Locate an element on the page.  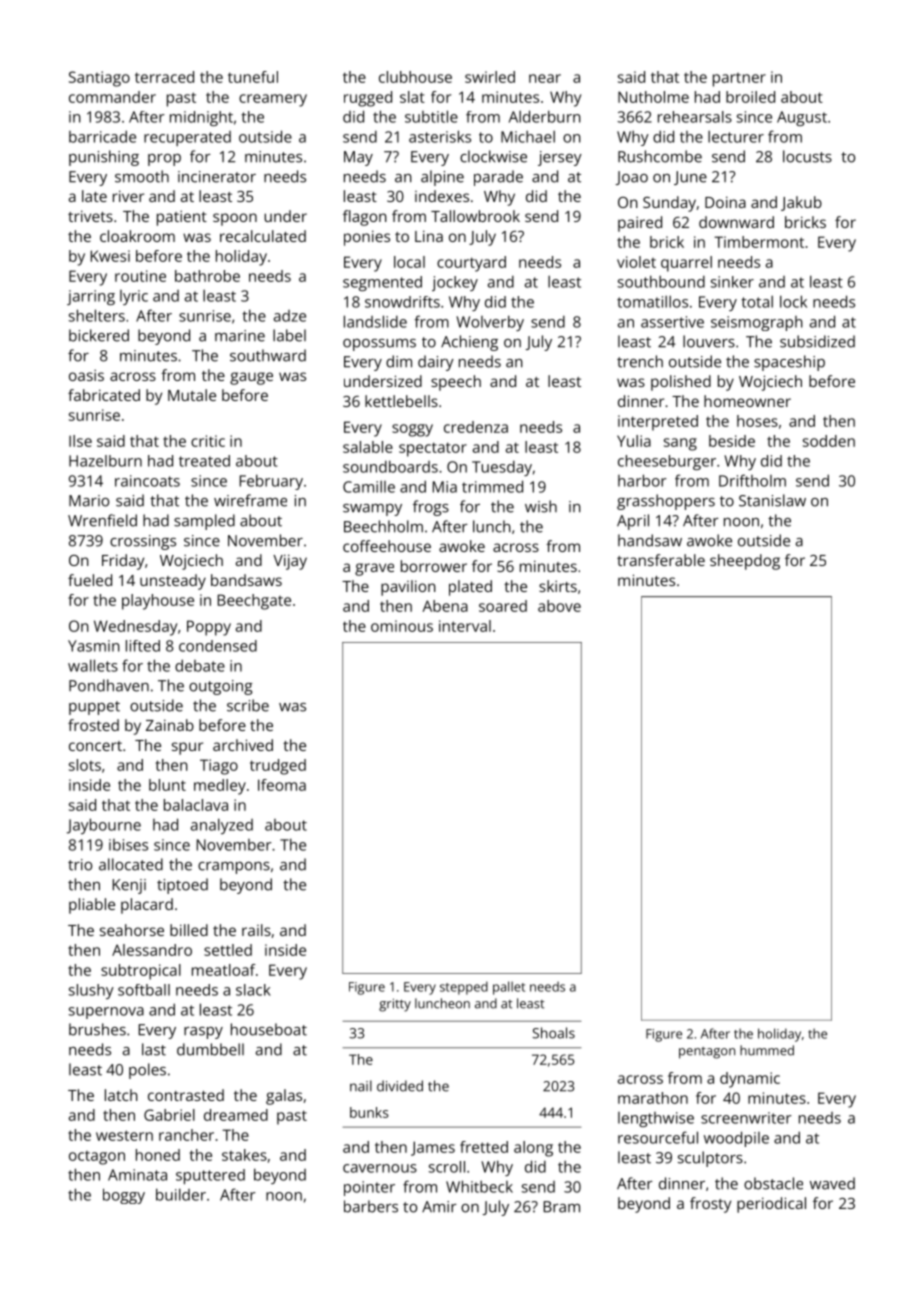
Doina is located at coordinates (725, 202).
